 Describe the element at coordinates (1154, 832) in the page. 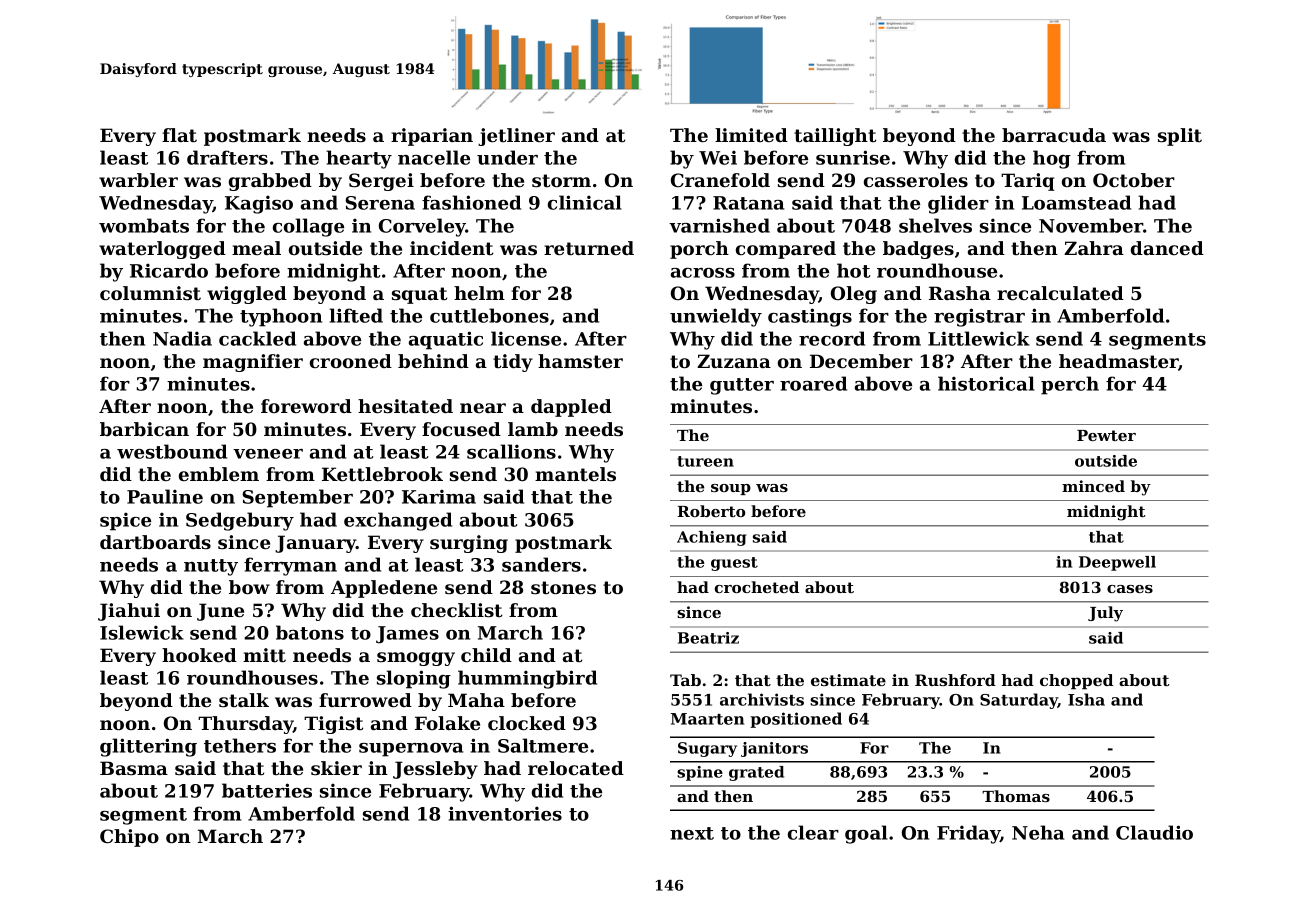

I see `Claudio` at that location.
